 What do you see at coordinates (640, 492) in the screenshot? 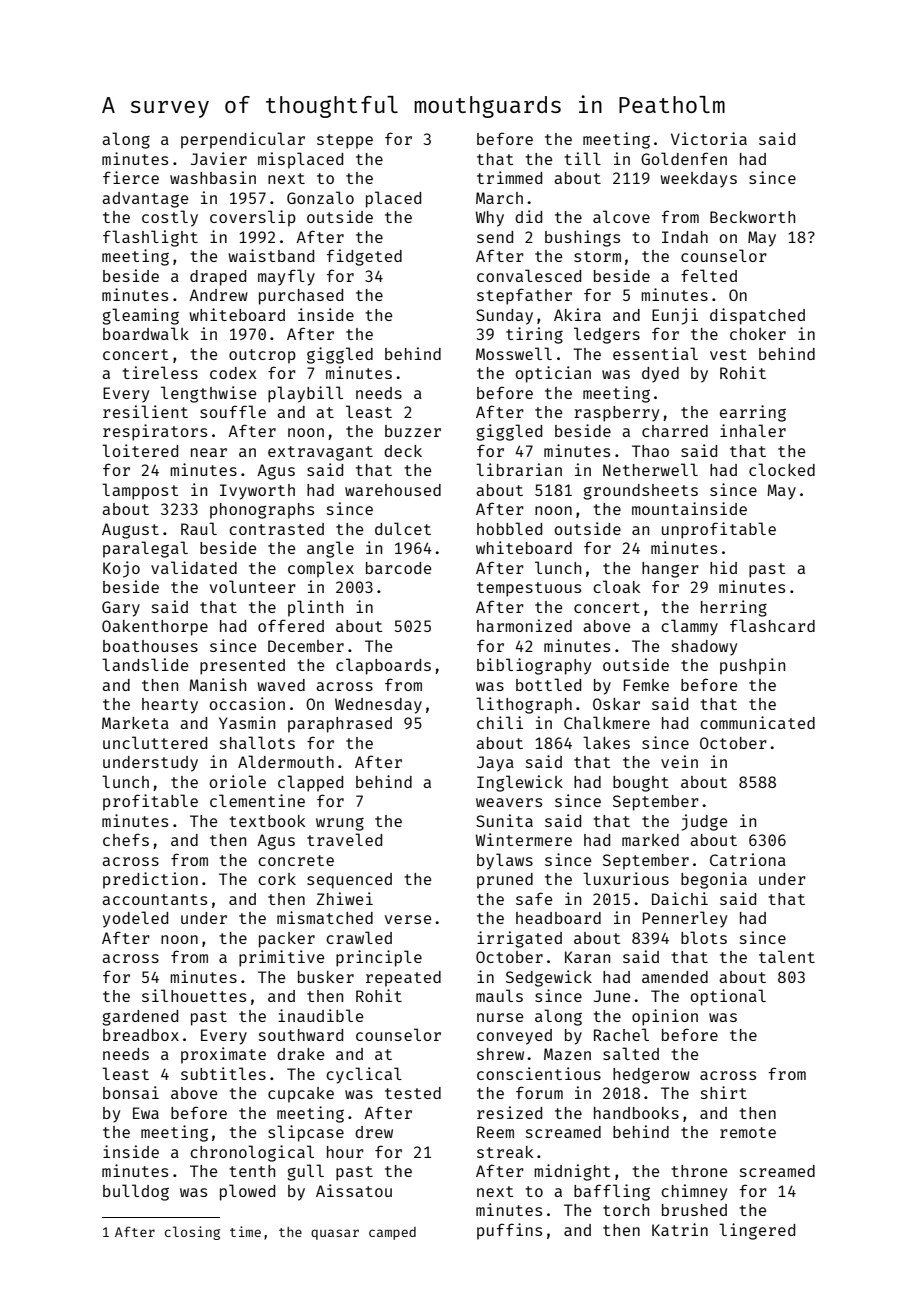
I see `groundsheets` at bounding box center [640, 492].
